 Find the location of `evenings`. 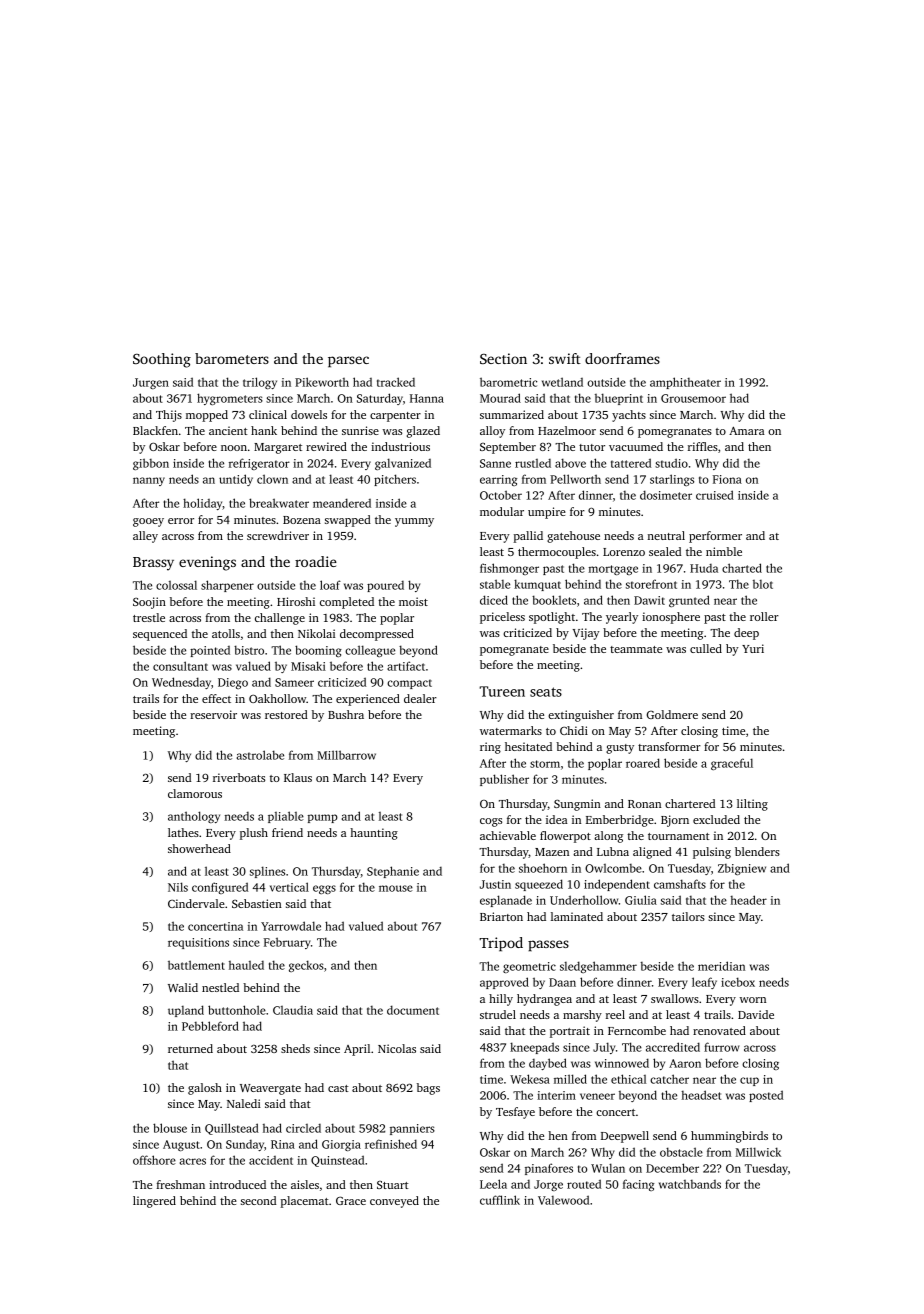

evenings is located at coordinates (207, 563).
